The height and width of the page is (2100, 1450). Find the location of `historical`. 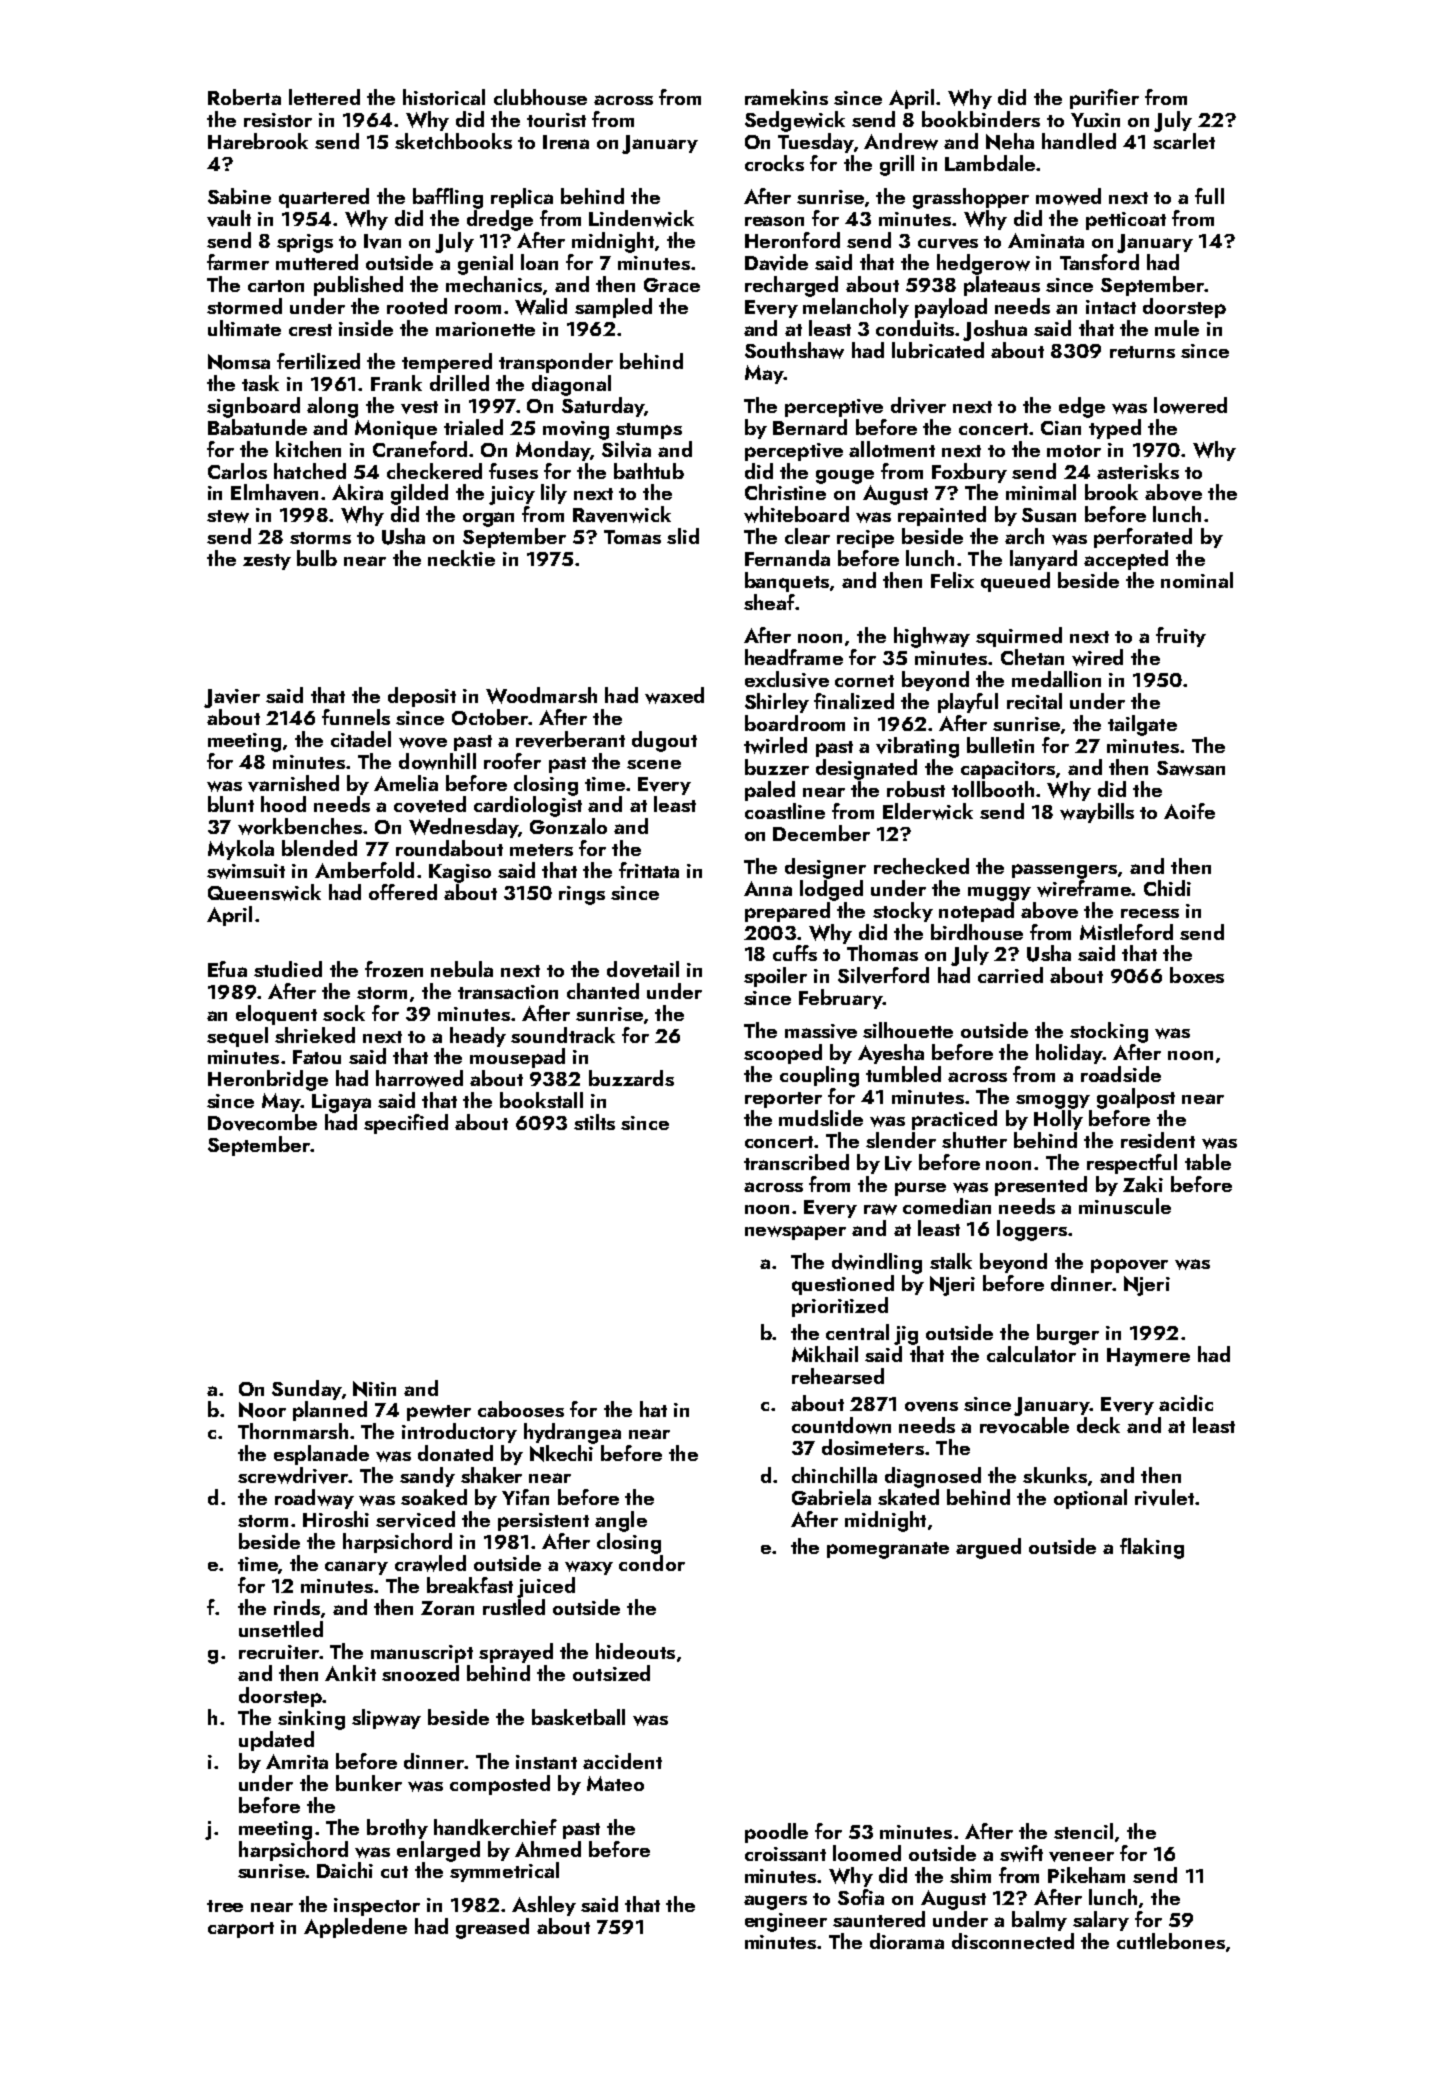

historical is located at coordinates (444, 97).
